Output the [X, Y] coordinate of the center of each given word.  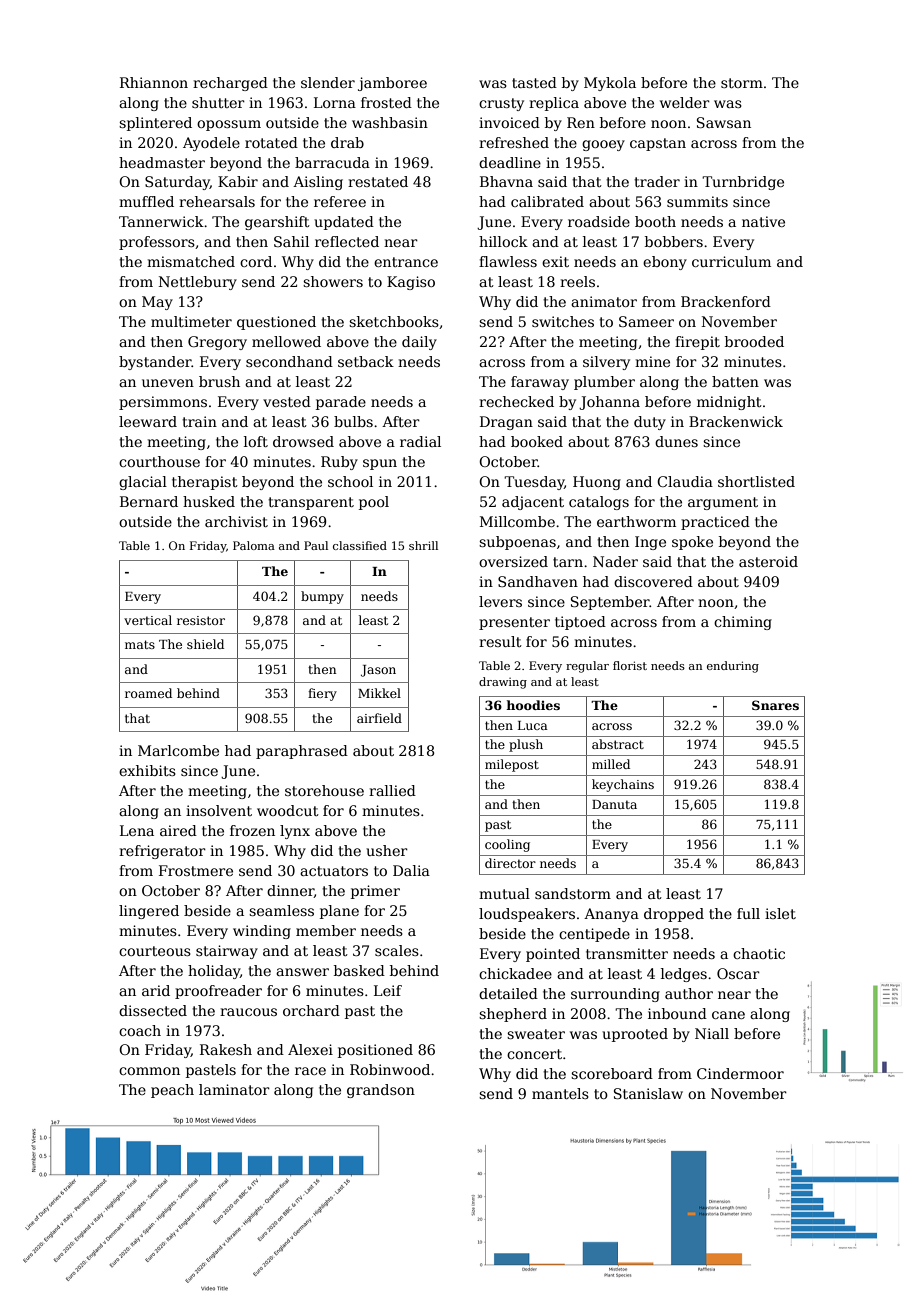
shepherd [513, 1015]
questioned [276, 323]
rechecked [516, 401]
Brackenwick [736, 421]
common [149, 1071]
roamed [148, 693]
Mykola [610, 84]
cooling [507, 845]
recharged [230, 84]
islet [780, 913]
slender [328, 82]
